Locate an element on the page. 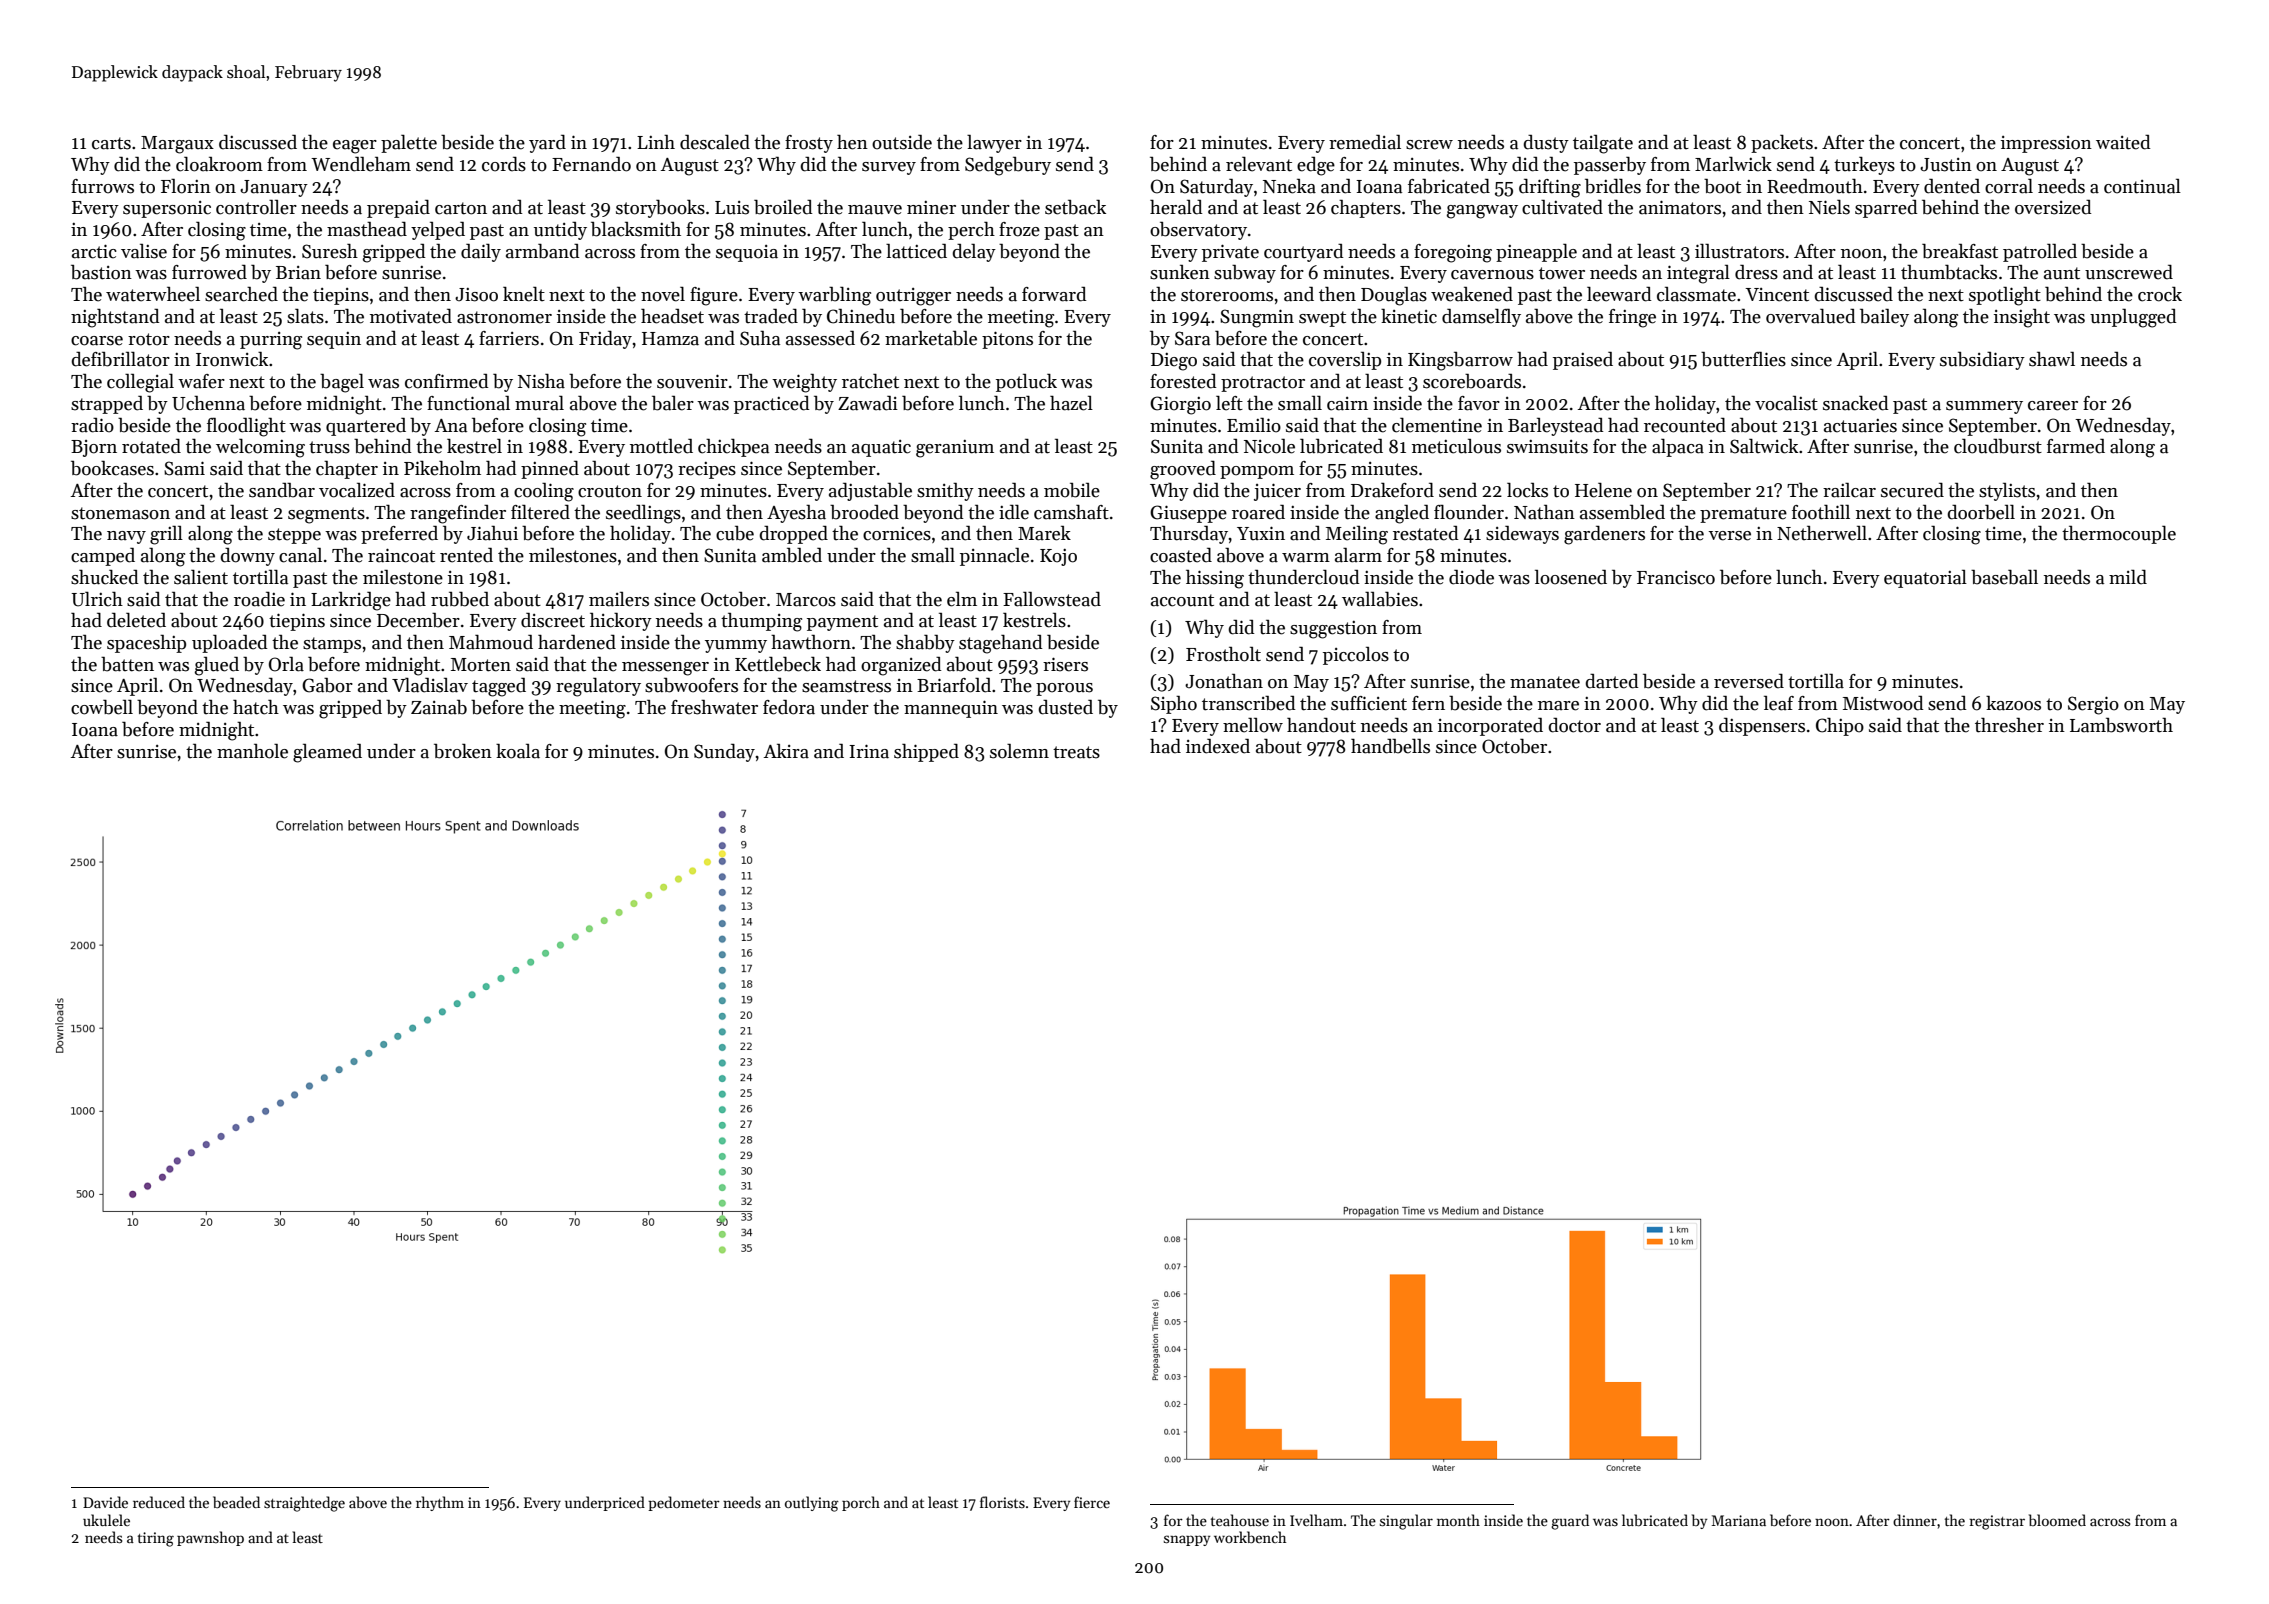 This page has height=1604, width=2269. Linh is located at coordinates (656, 142).
